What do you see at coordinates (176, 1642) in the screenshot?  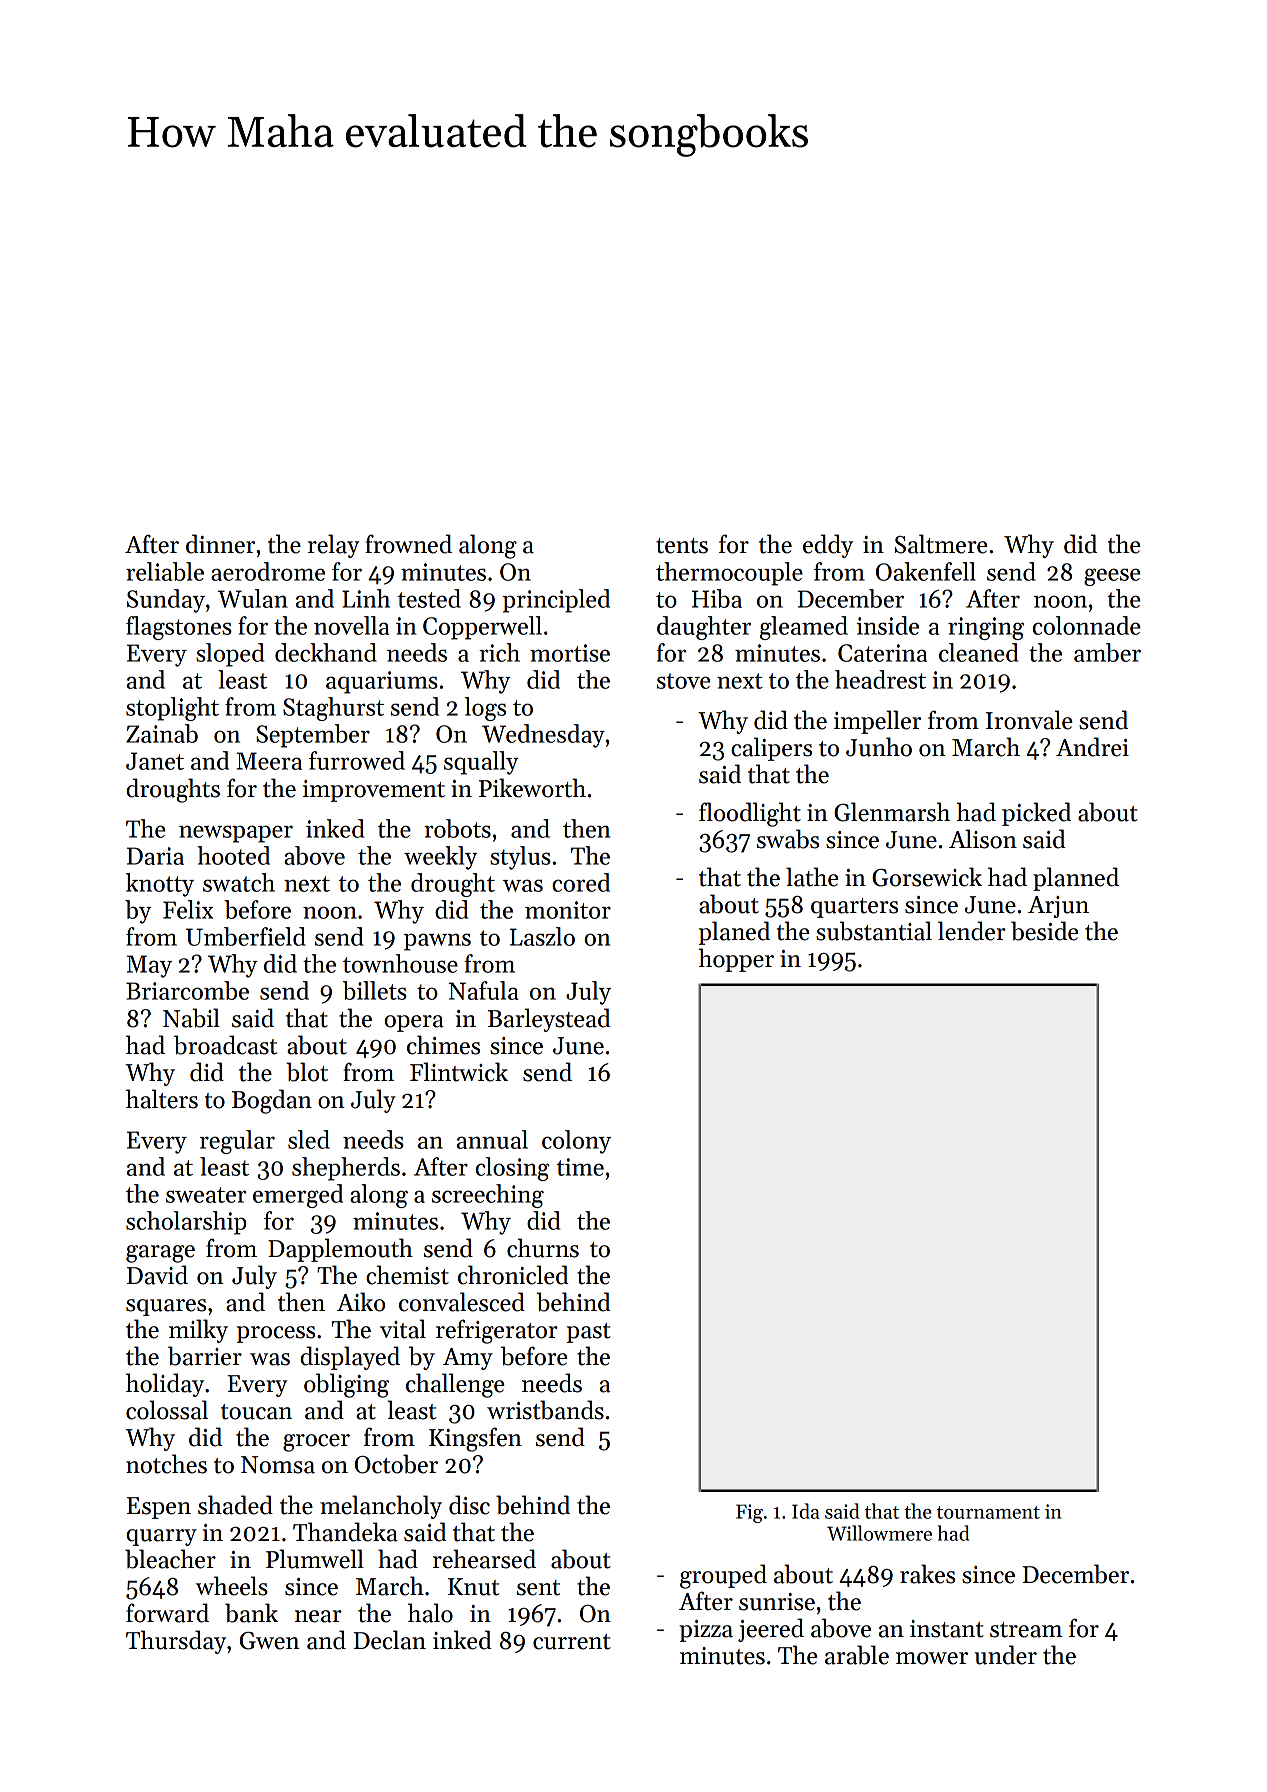 I see `Thursday` at bounding box center [176, 1642].
